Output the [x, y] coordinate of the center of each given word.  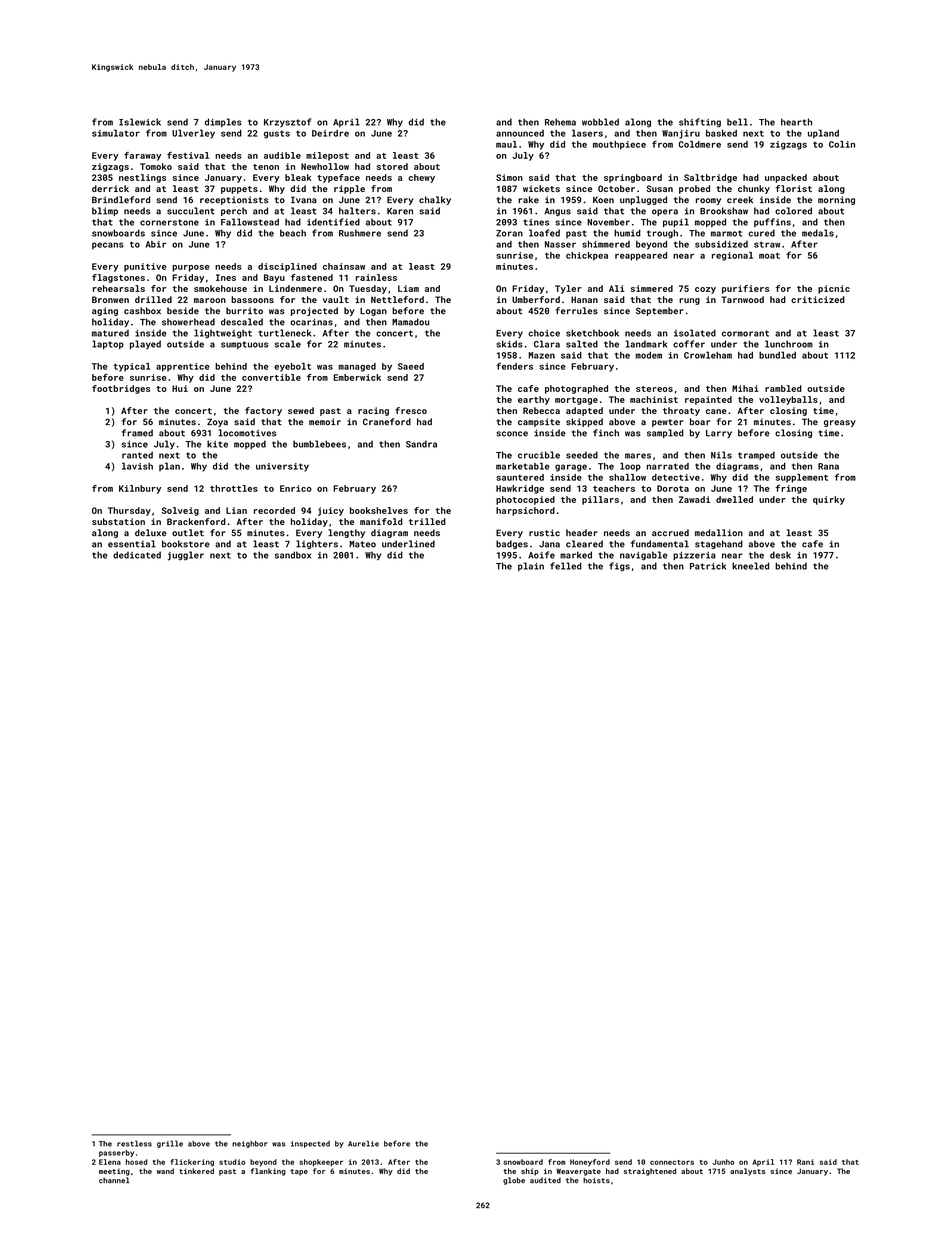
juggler [186, 556]
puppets [239, 190]
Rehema [560, 122]
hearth [796, 122]
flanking [268, 1172]
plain [531, 566]
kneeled [750, 566]
